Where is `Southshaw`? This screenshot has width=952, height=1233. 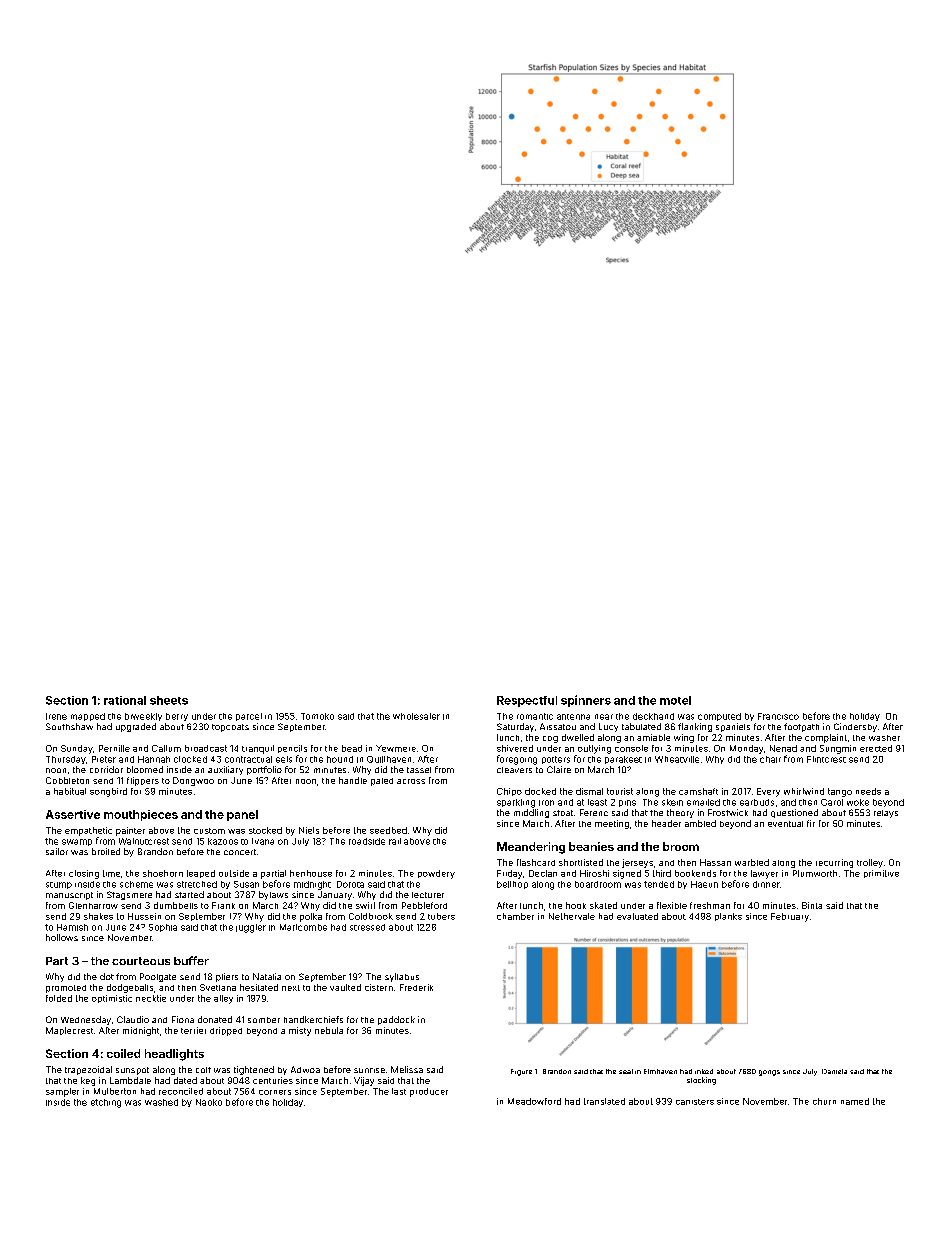 Southshaw is located at coordinates (69, 726).
